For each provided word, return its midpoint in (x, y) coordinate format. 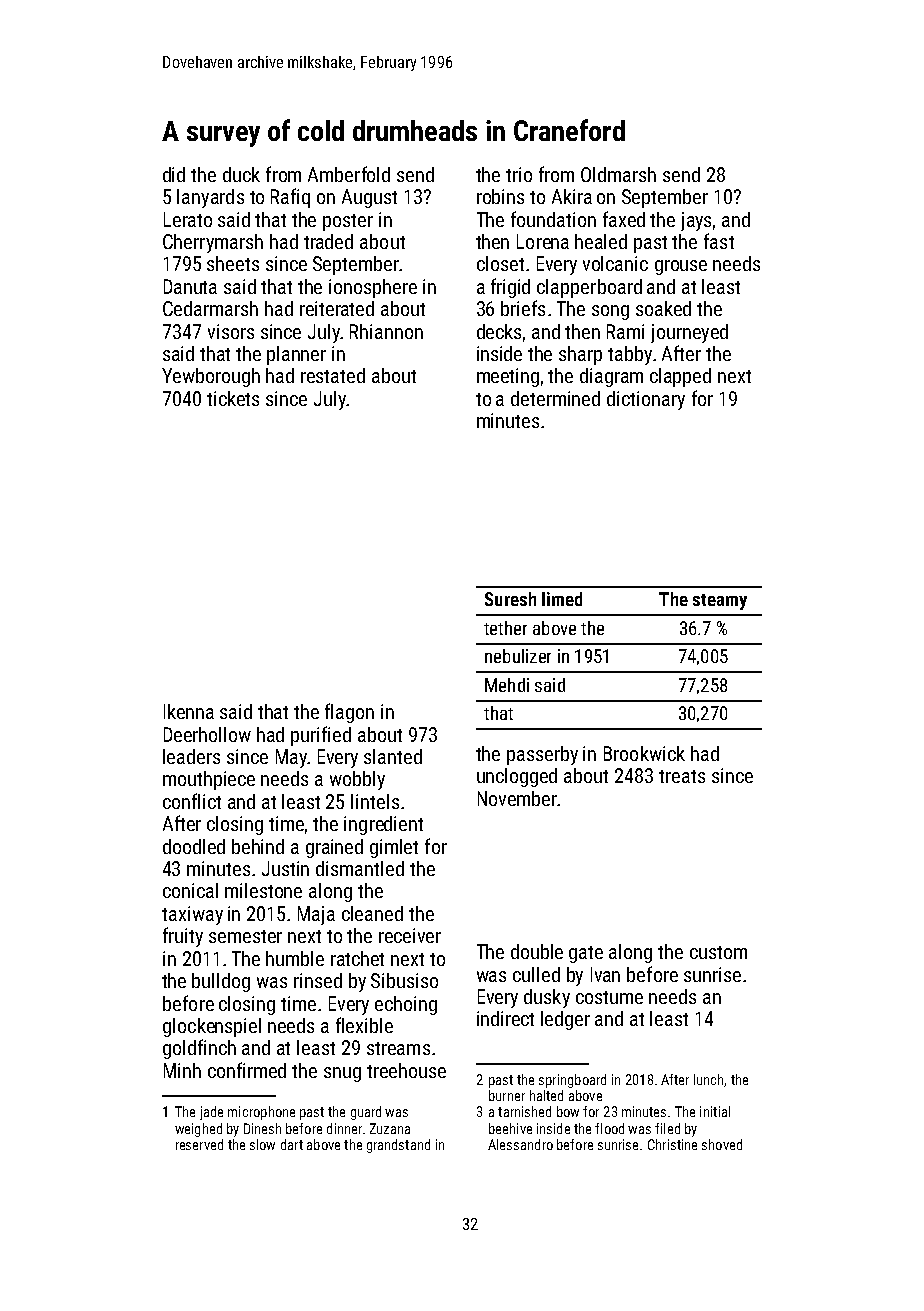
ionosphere (373, 288)
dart (292, 1144)
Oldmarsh (618, 174)
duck (241, 174)
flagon (349, 713)
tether (505, 628)
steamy (720, 602)
